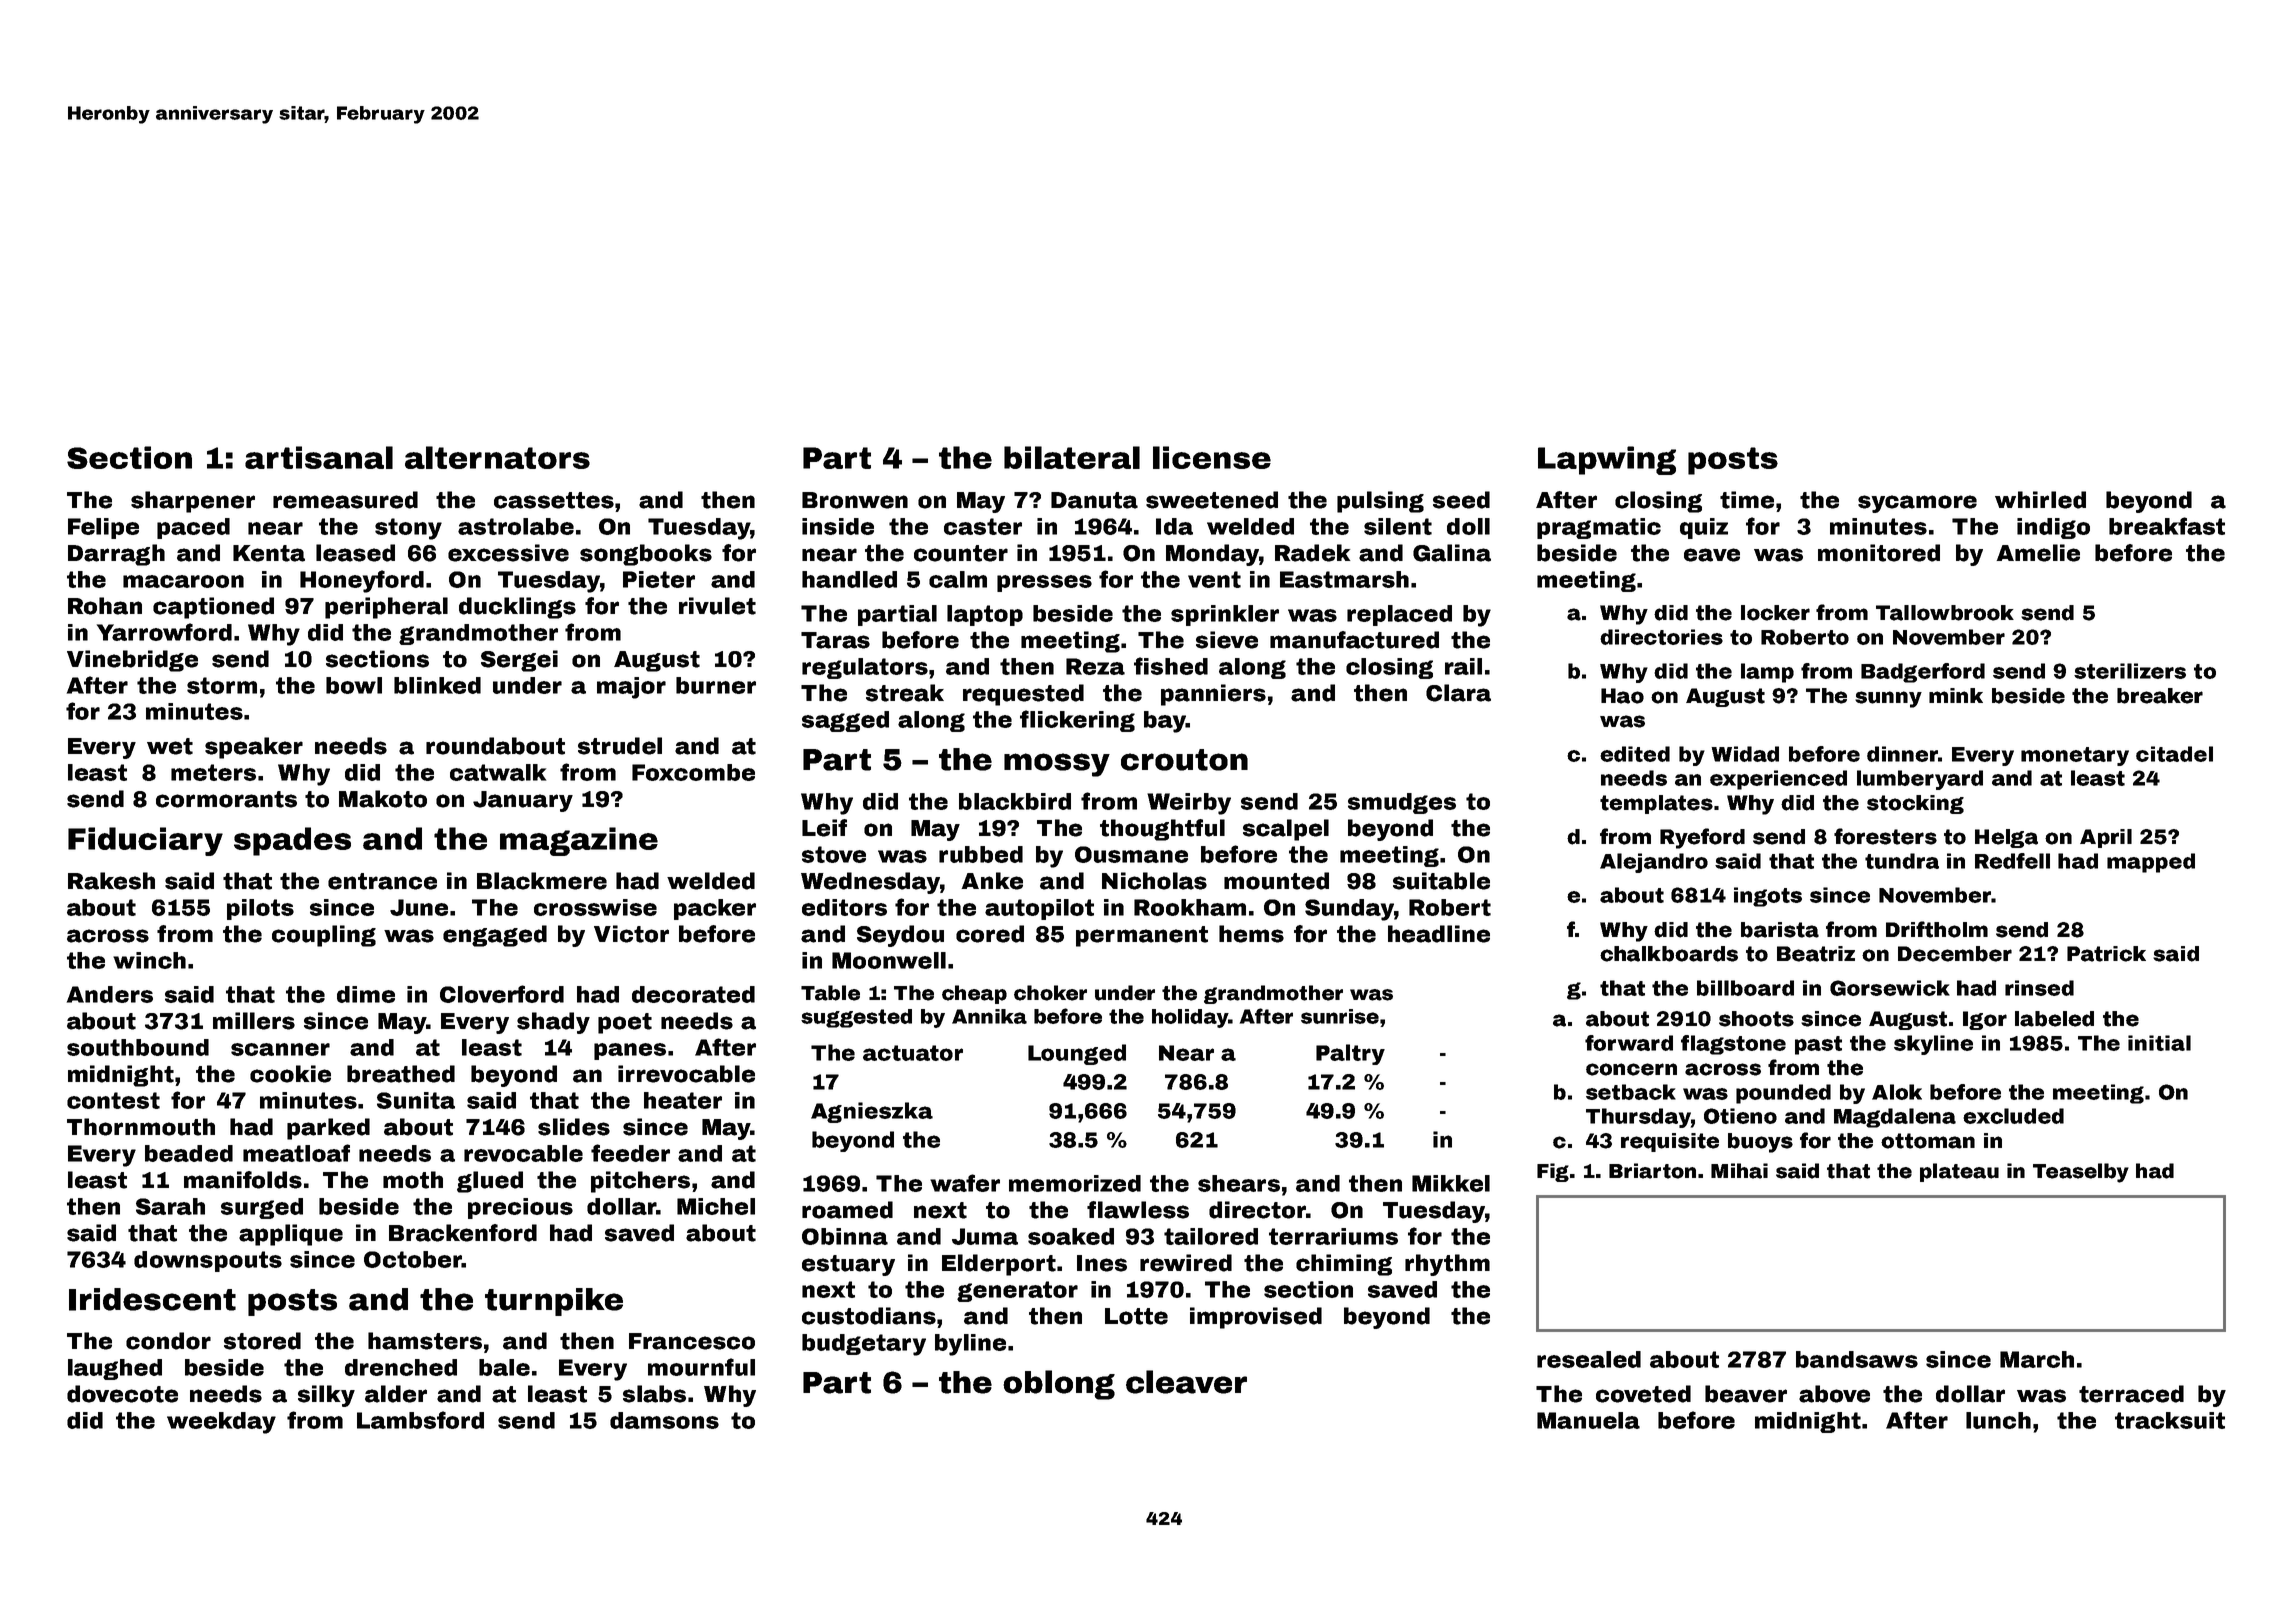 The image size is (2292, 1620). Describe the element at coordinates (1402, 803) in the screenshot. I see `smudges` at that location.
